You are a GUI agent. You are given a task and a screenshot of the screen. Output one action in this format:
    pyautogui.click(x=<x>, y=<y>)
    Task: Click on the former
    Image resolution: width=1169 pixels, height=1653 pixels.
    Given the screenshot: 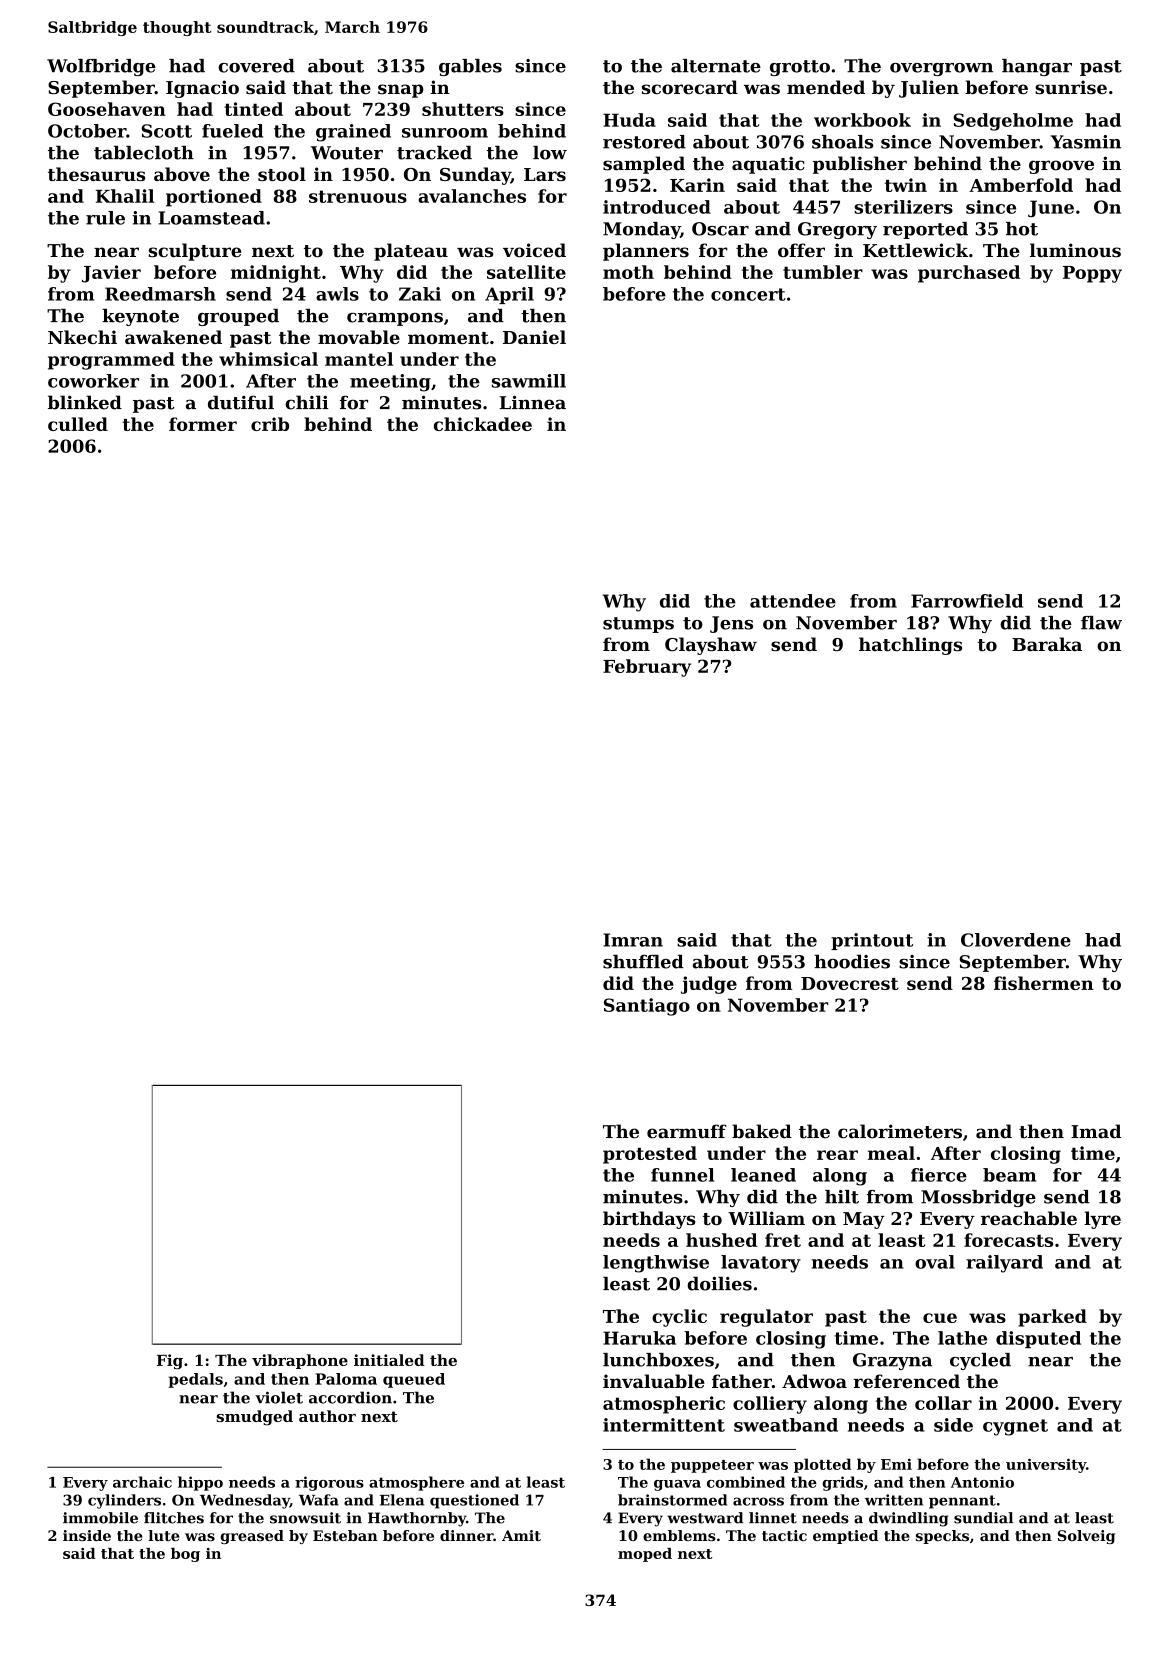 What is the action you would take?
    pyautogui.click(x=203, y=424)
